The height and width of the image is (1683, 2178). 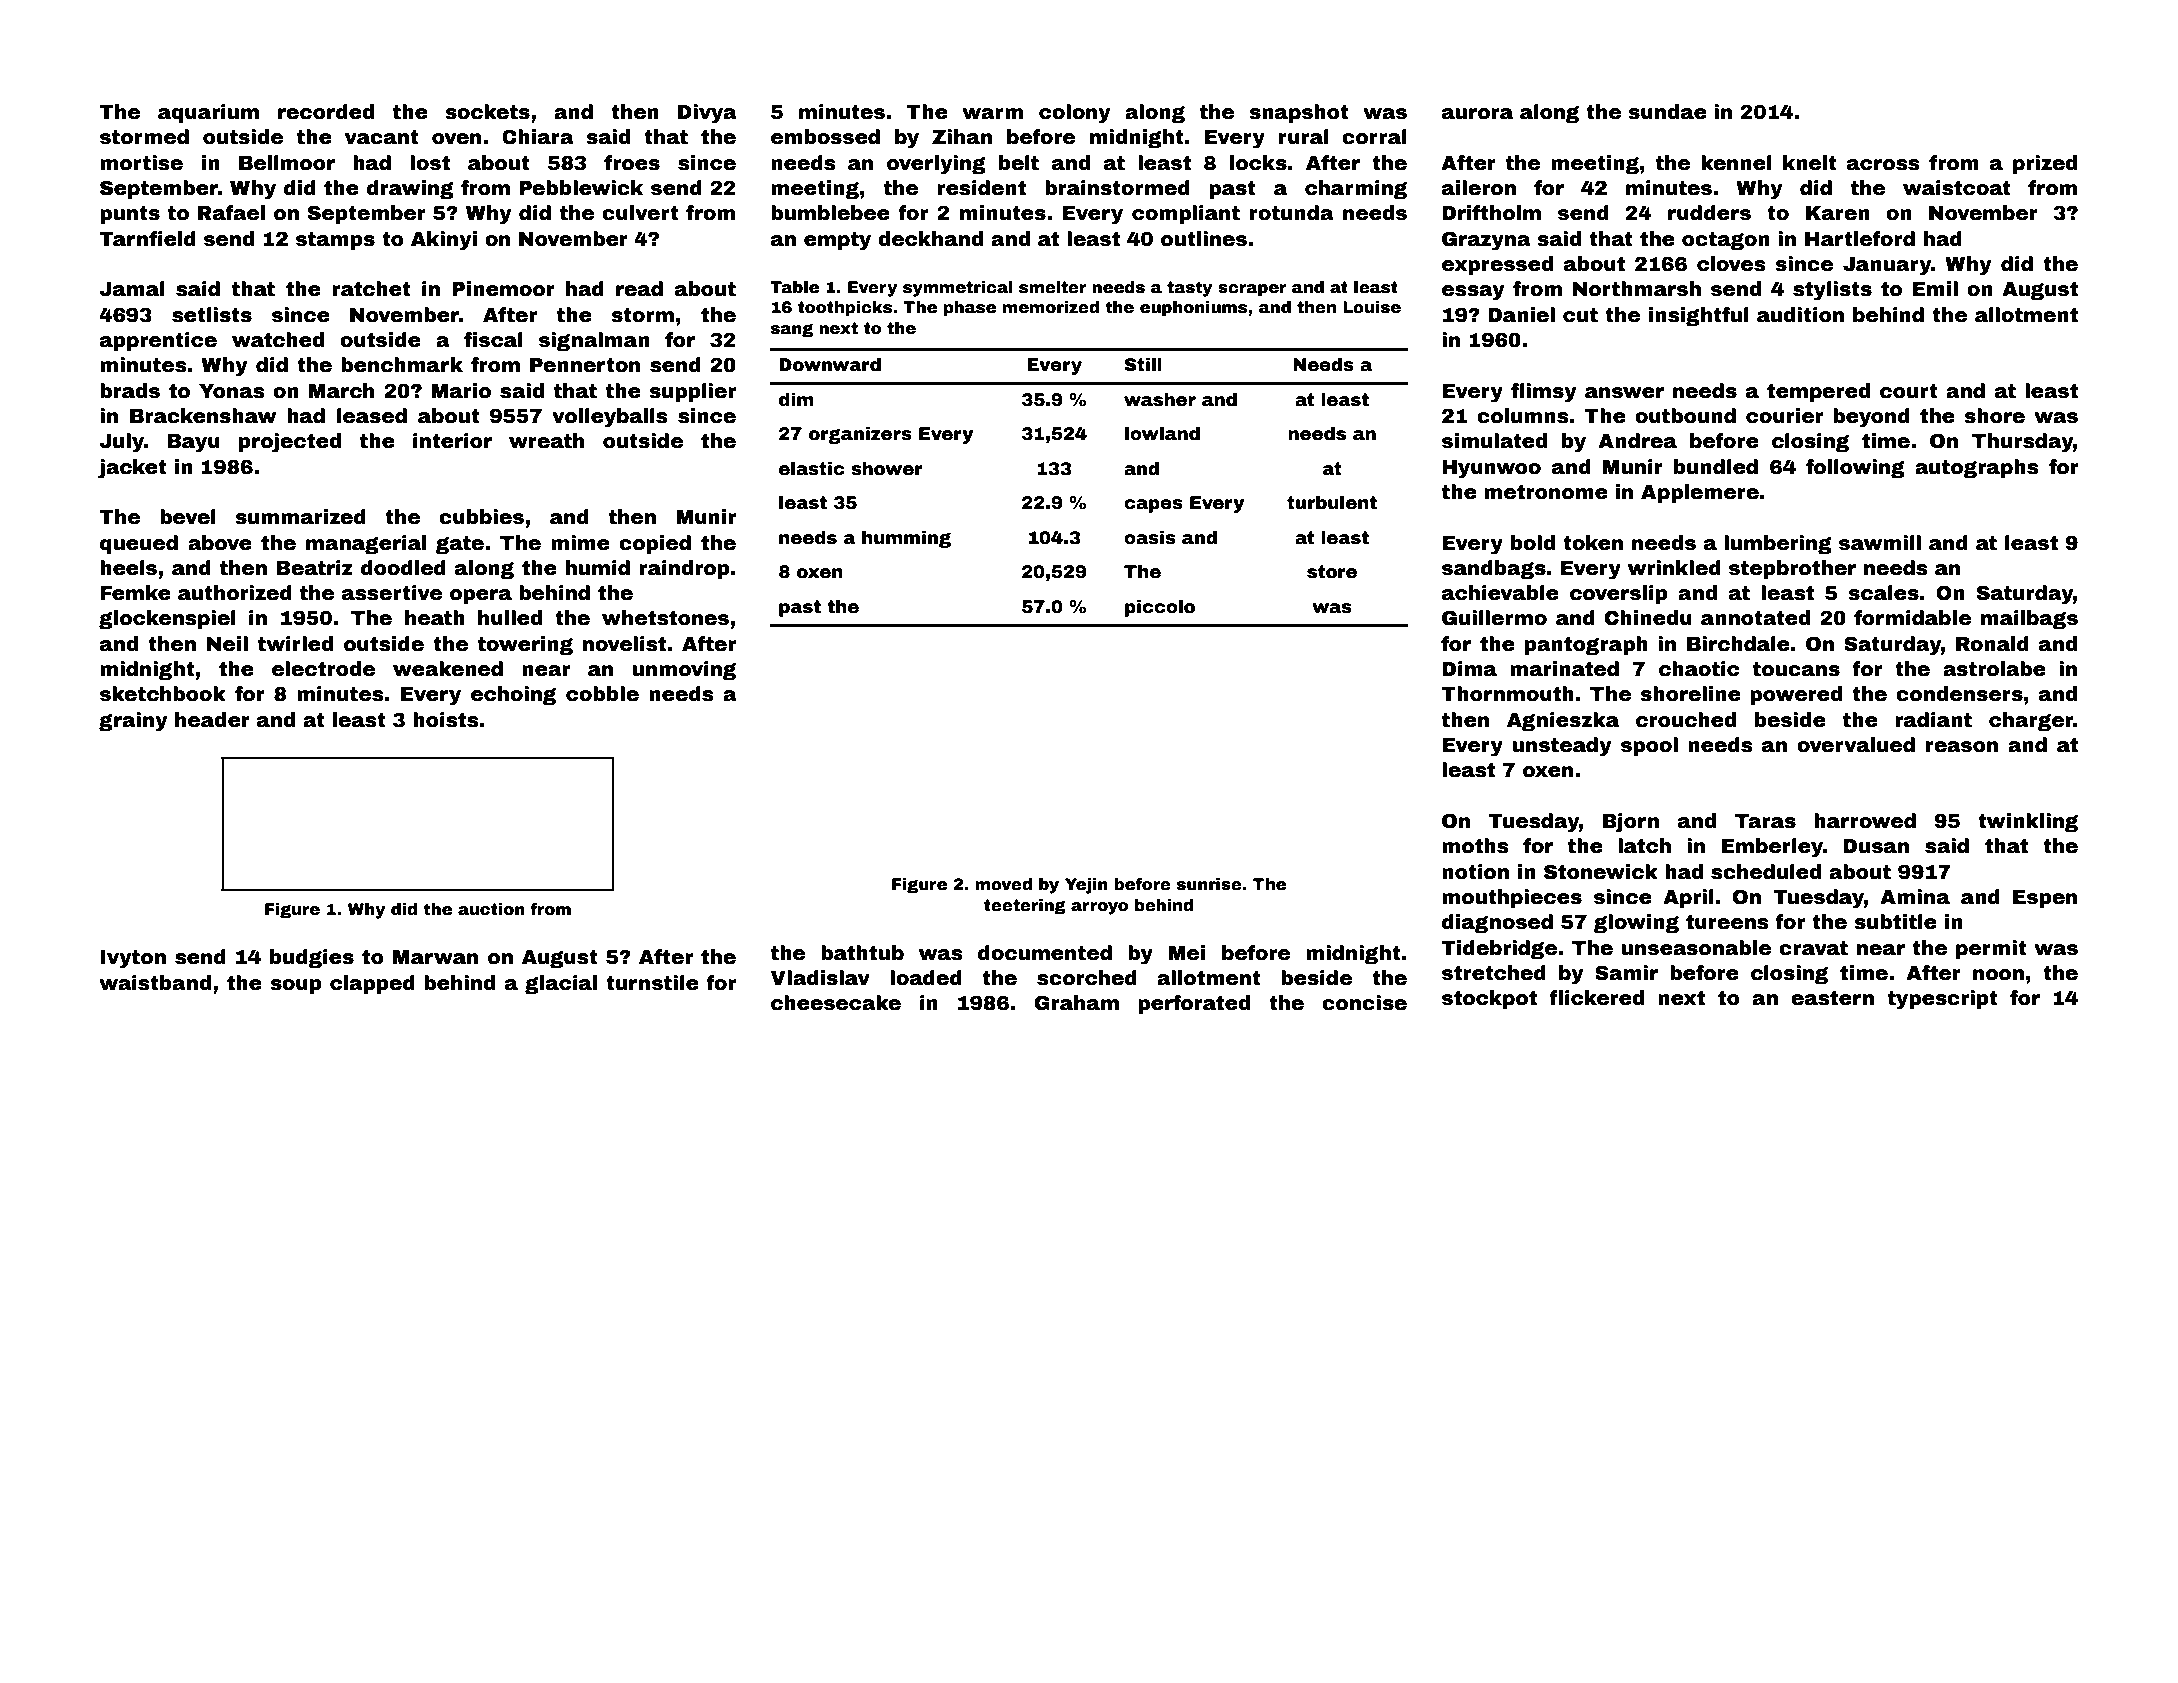 What do you see at coordinates (208, 113) in the image?
I see `aquarium` at bounding box center [208, 113].
